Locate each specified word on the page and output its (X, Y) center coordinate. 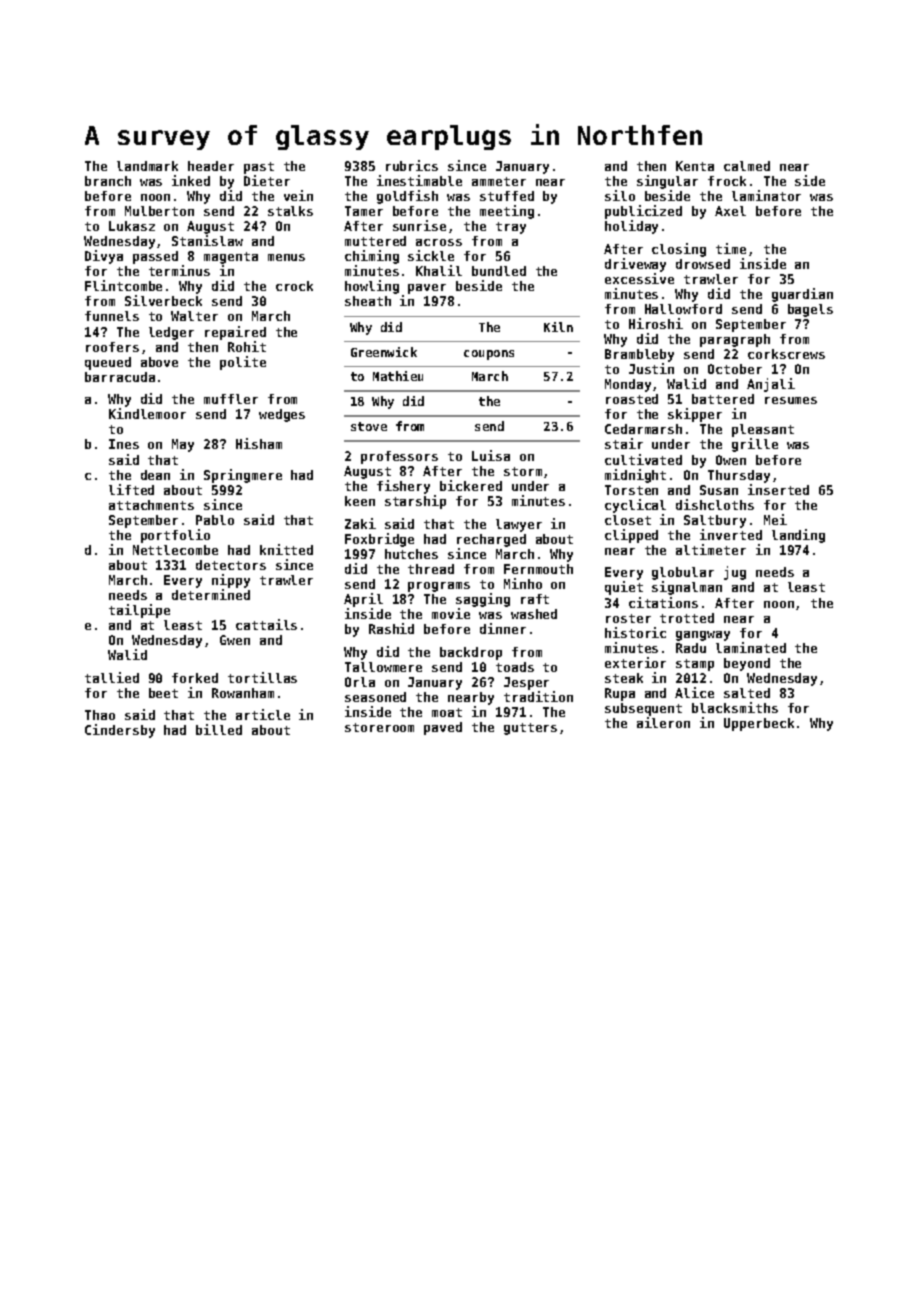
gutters (530, 729)
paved (443, 728)
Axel (730, 211)
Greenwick (384, 352)
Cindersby (120, 731)
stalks (290, 211)
